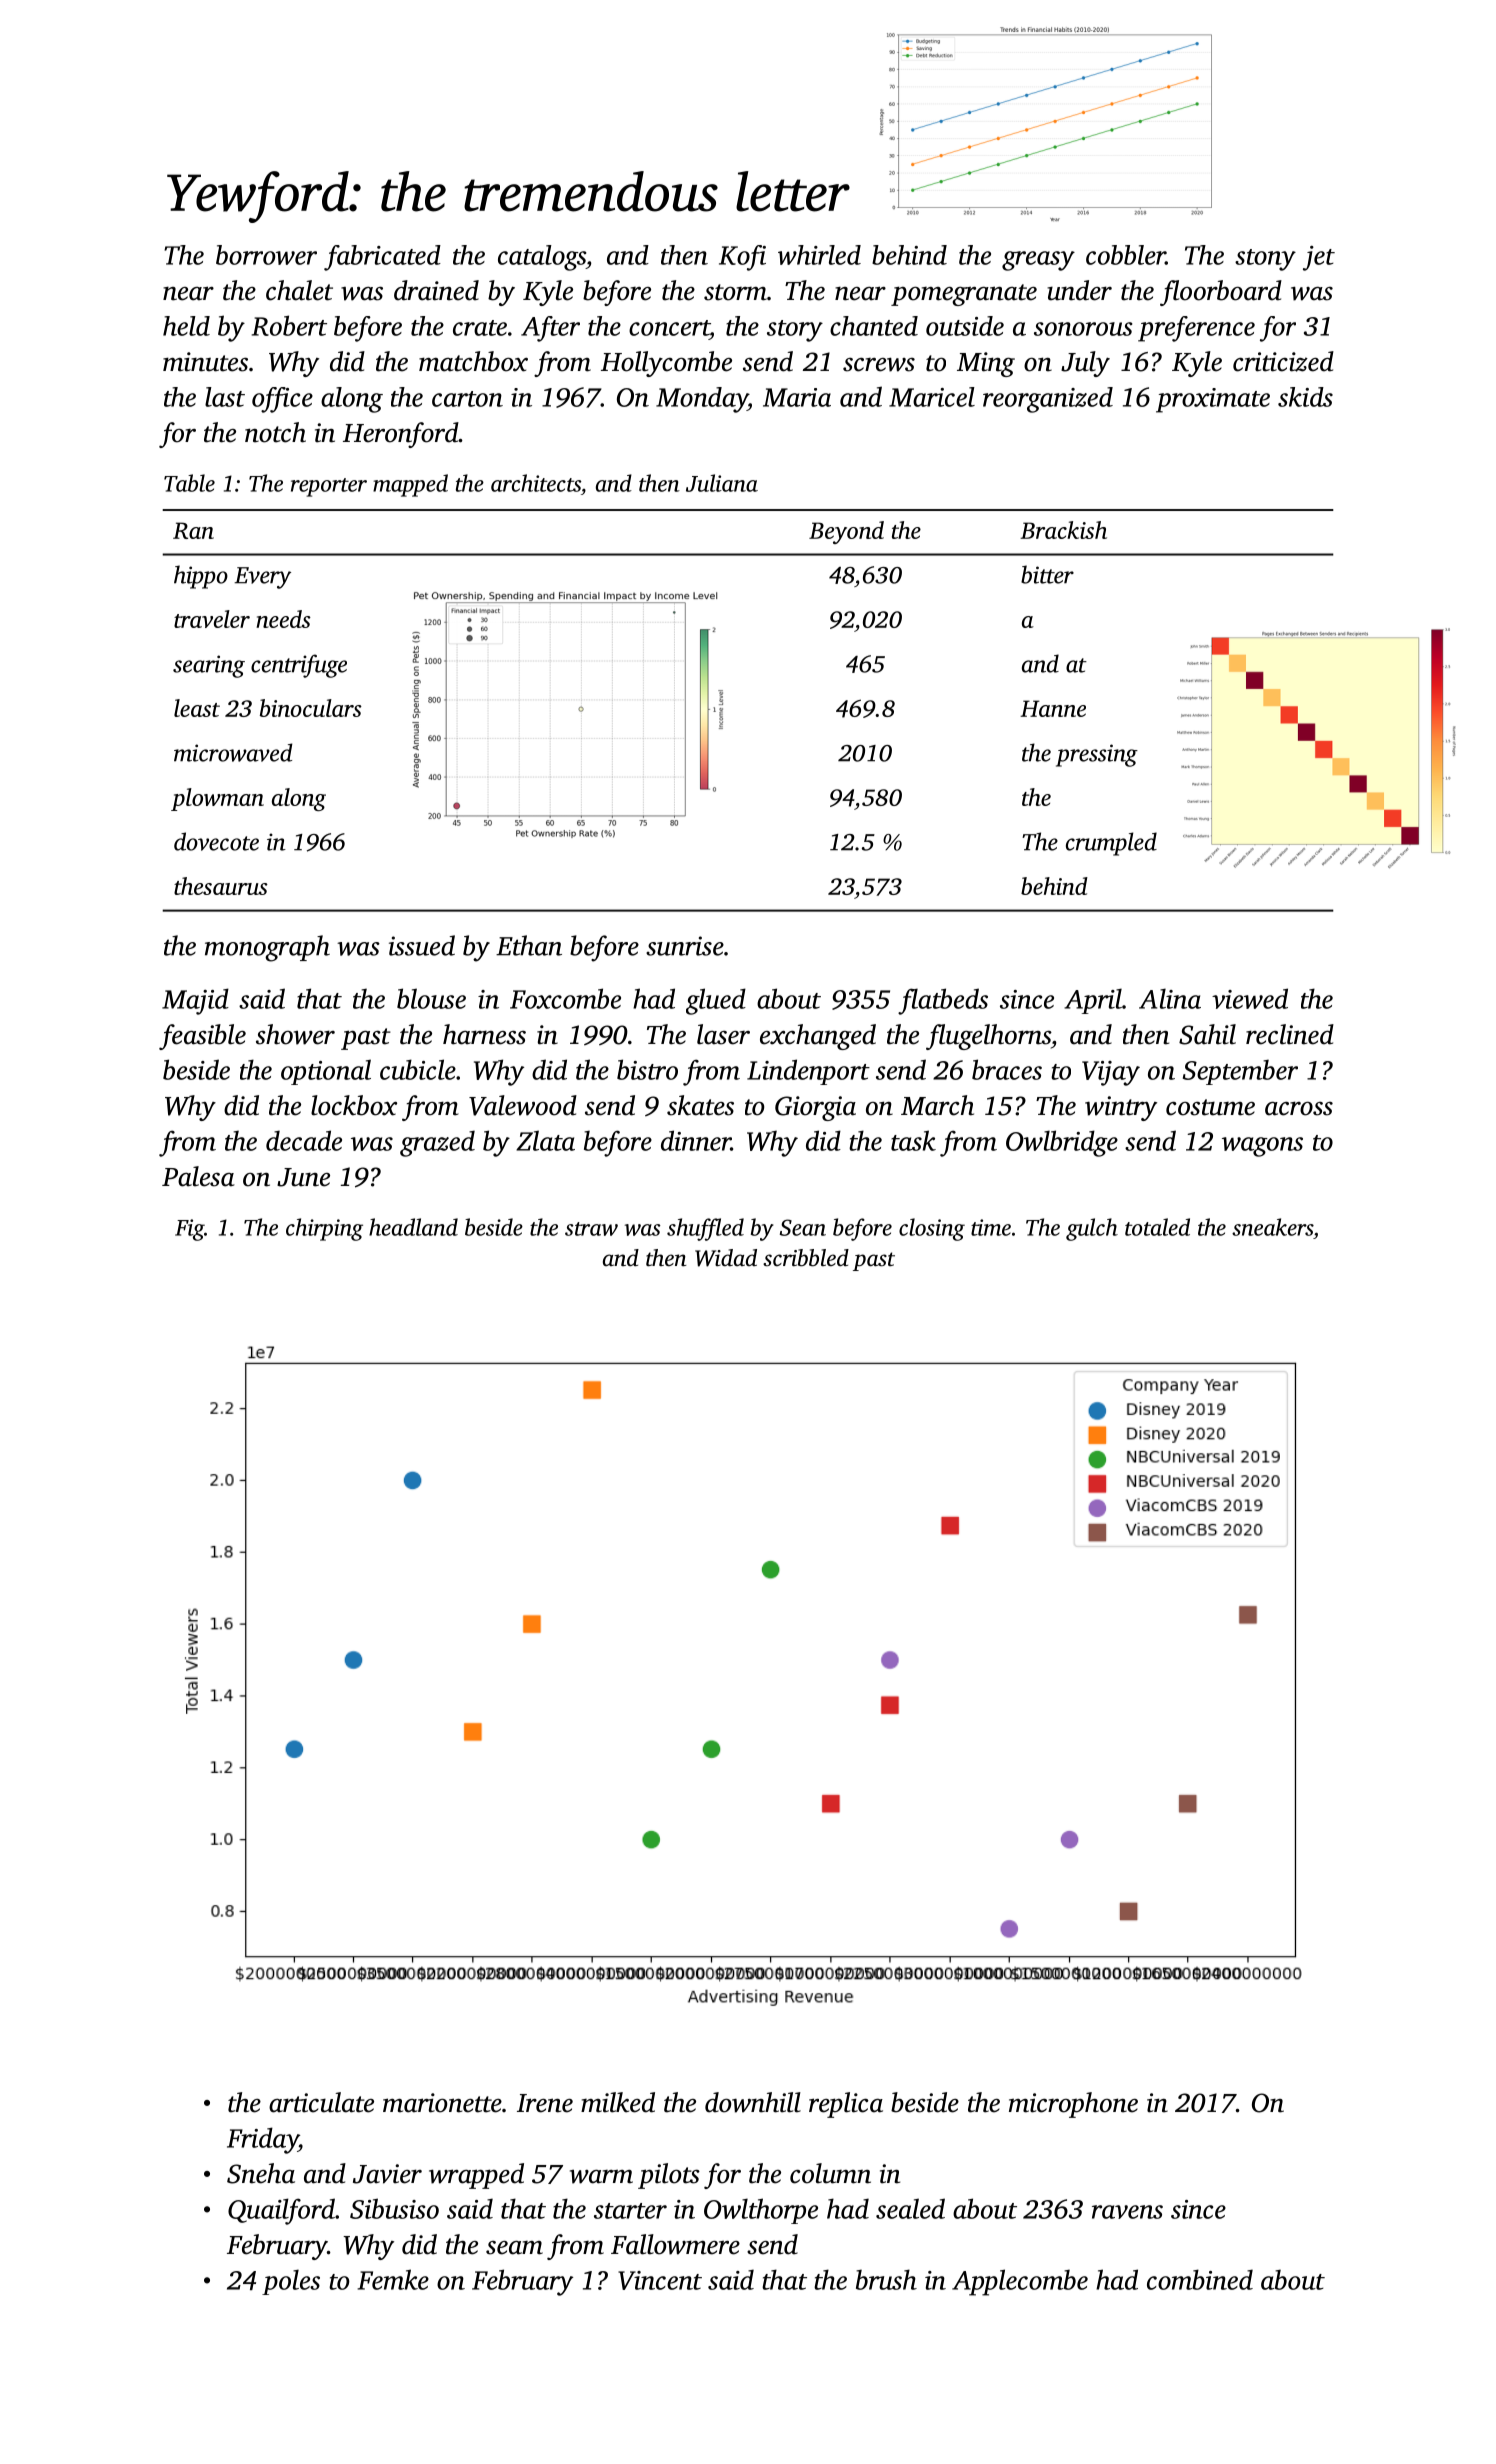 The height and width of the image is (2464, 1496). Describe the element at coordinates (387, 2174) in the image. I see `Javier` at that location.
